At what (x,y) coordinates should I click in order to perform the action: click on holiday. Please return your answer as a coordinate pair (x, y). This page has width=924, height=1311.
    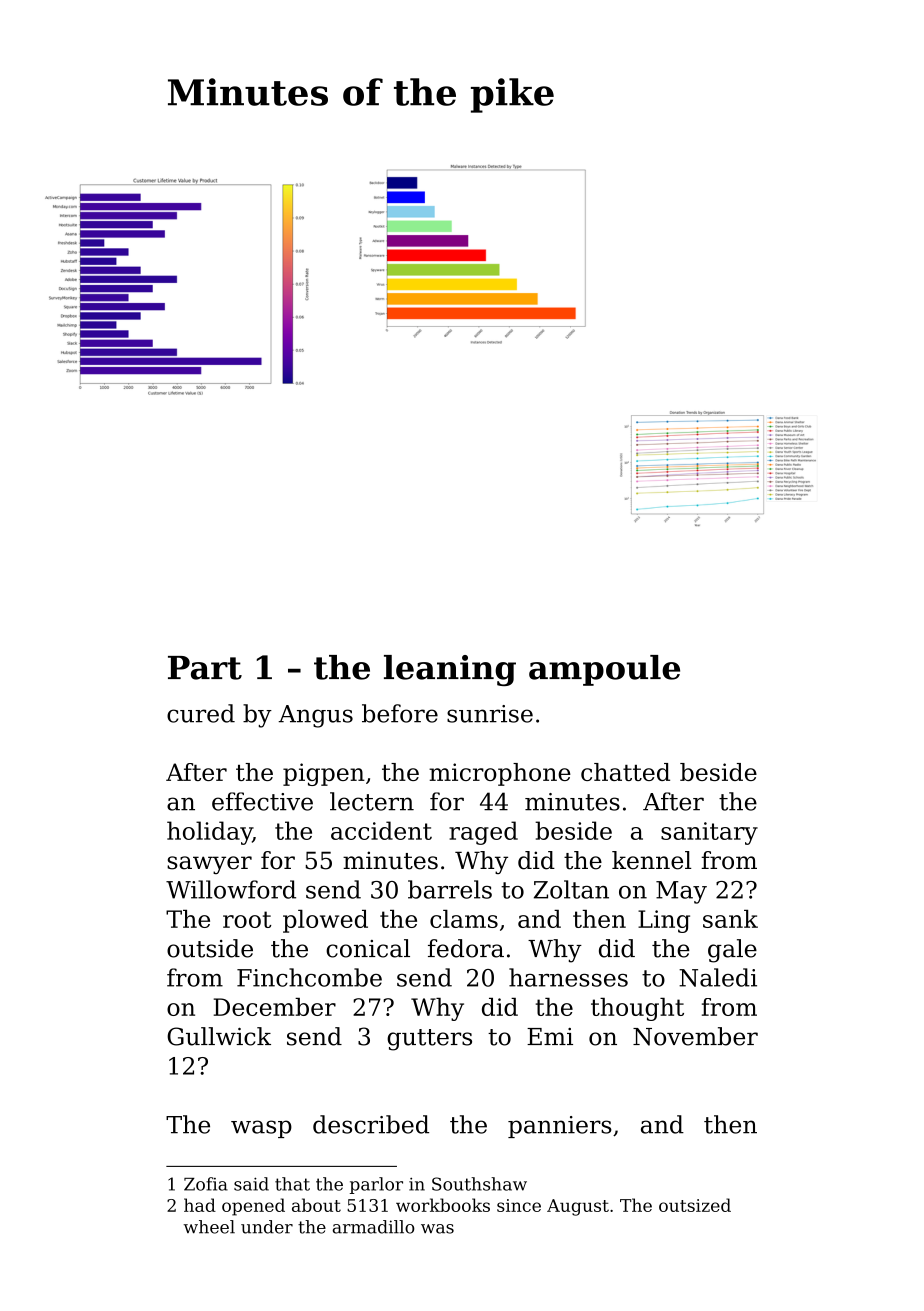
    Looking at the image, I should click on (209, 833).
